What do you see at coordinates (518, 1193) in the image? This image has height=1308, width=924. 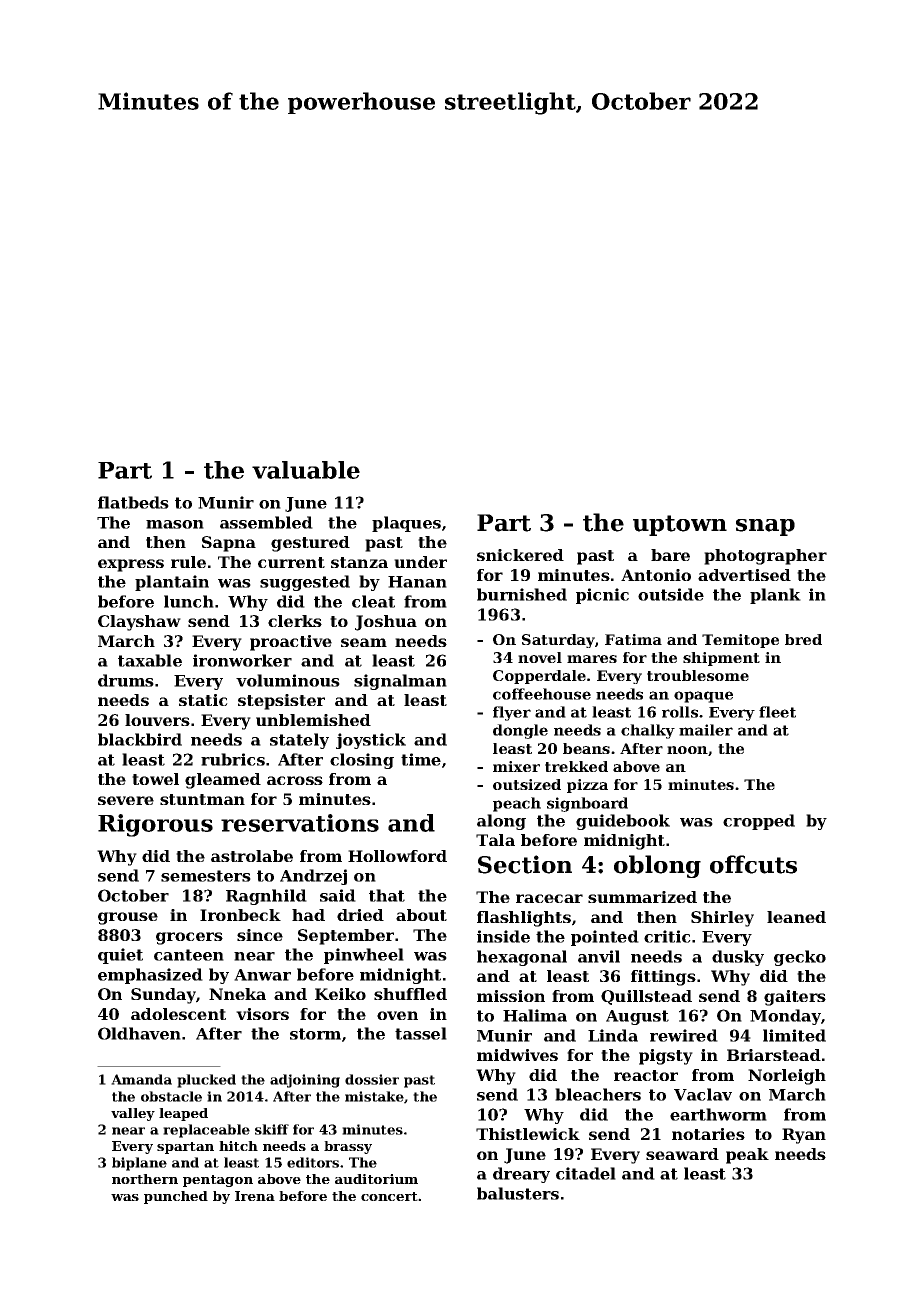 I see `balusters` at bounding box center [518, 1193].
